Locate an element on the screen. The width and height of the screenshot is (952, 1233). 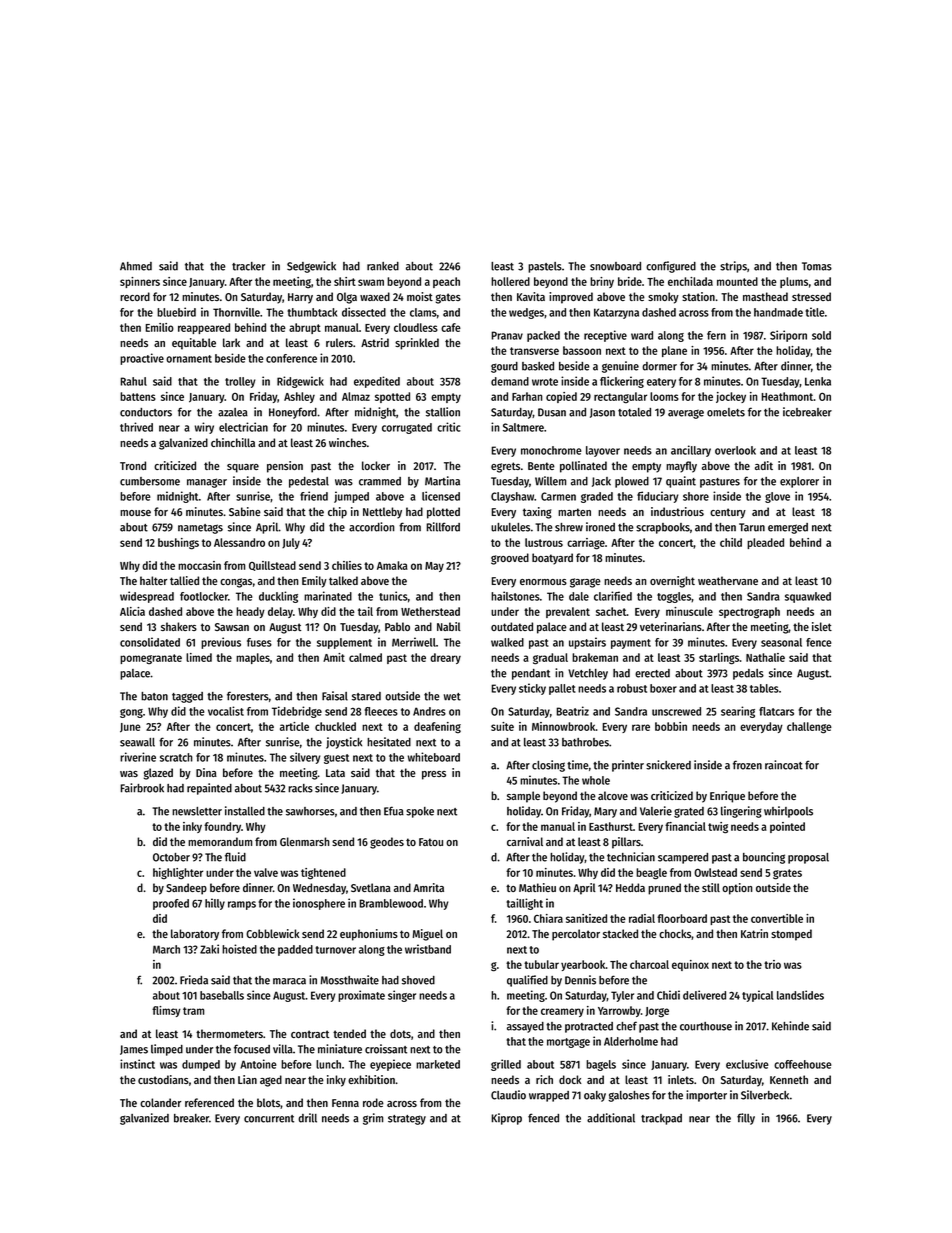
crammed is located at coordinates (380, 481).
